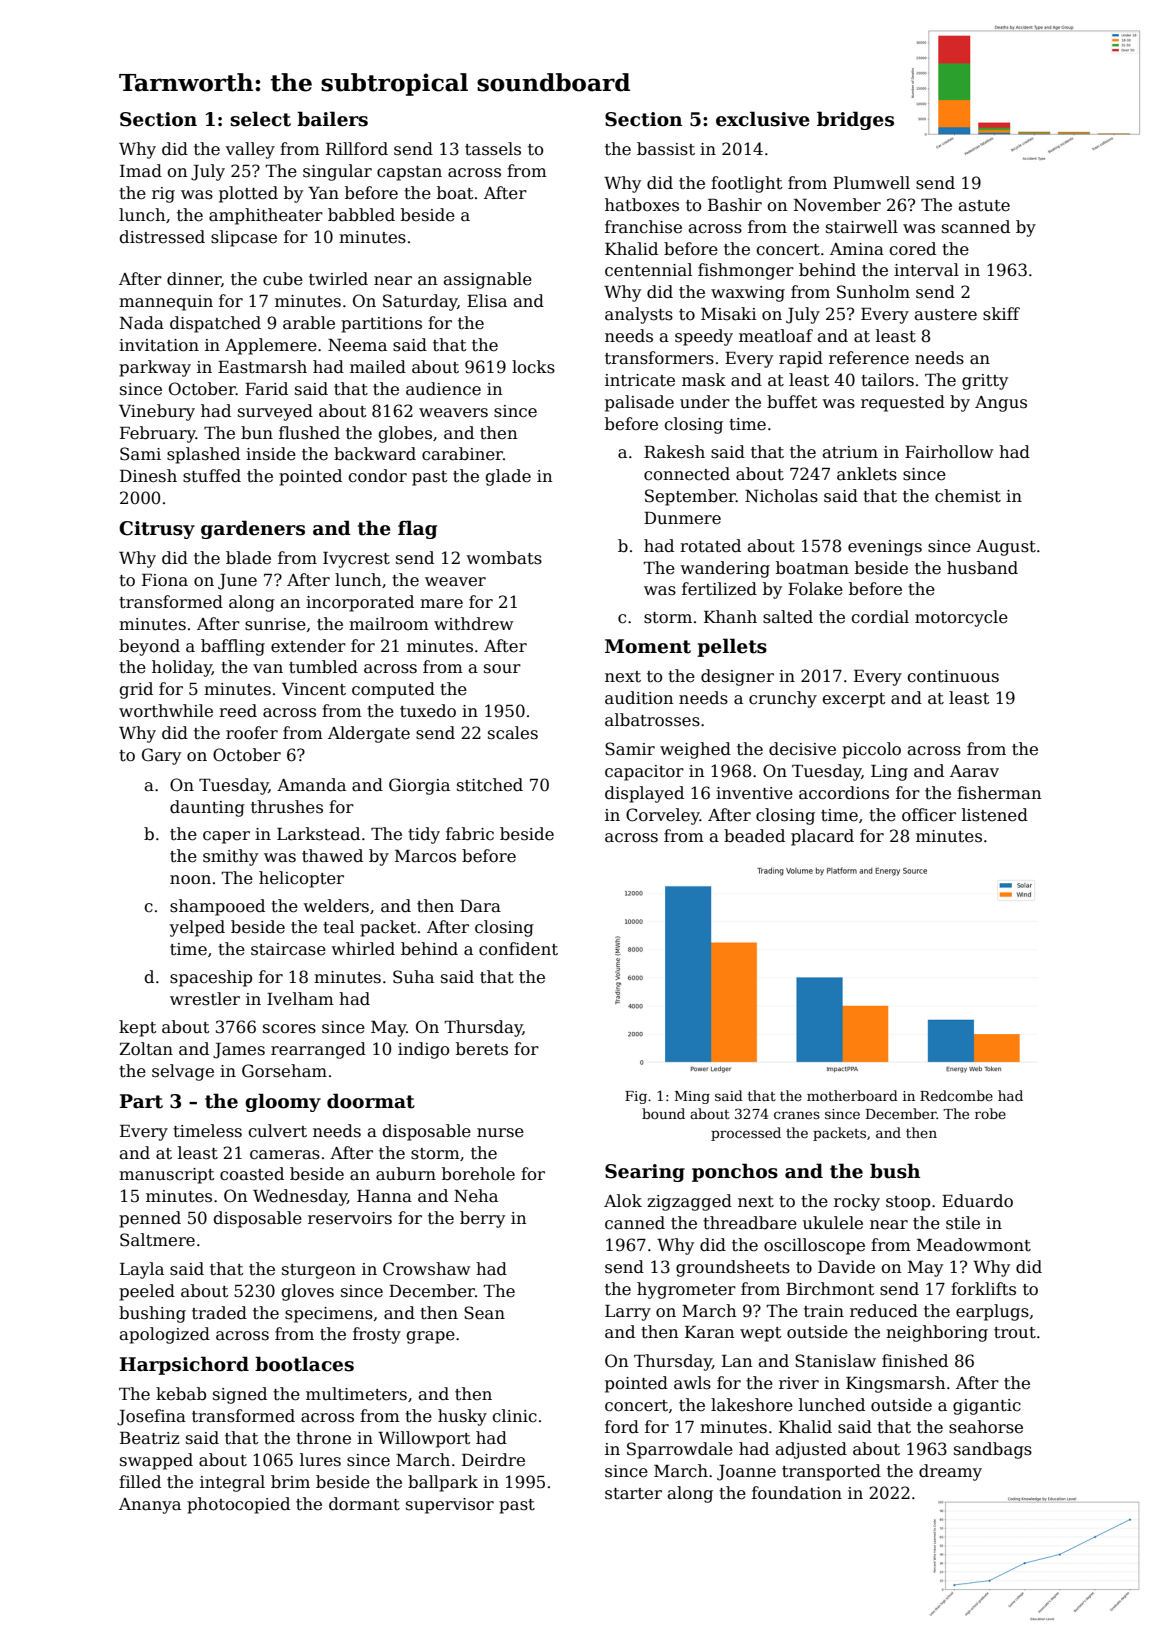  Describe the element at coordinates (929, 815) in the image. I see `officer` at that location.
